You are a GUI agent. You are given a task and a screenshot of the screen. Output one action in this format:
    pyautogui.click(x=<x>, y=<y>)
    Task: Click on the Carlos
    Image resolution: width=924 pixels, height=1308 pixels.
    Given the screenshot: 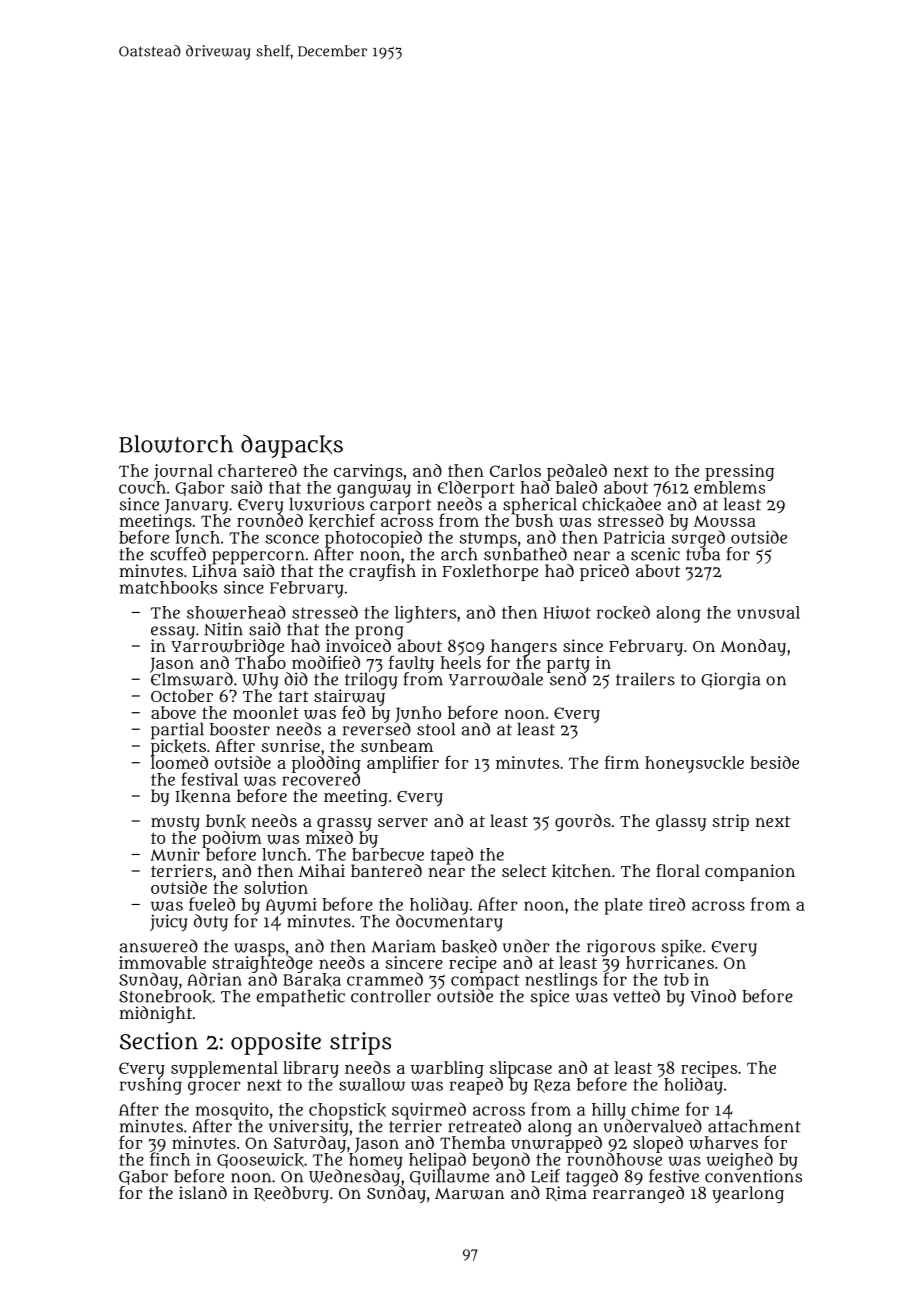 What is the action you would take?
    pyautogui.click(x=515, y=470)
